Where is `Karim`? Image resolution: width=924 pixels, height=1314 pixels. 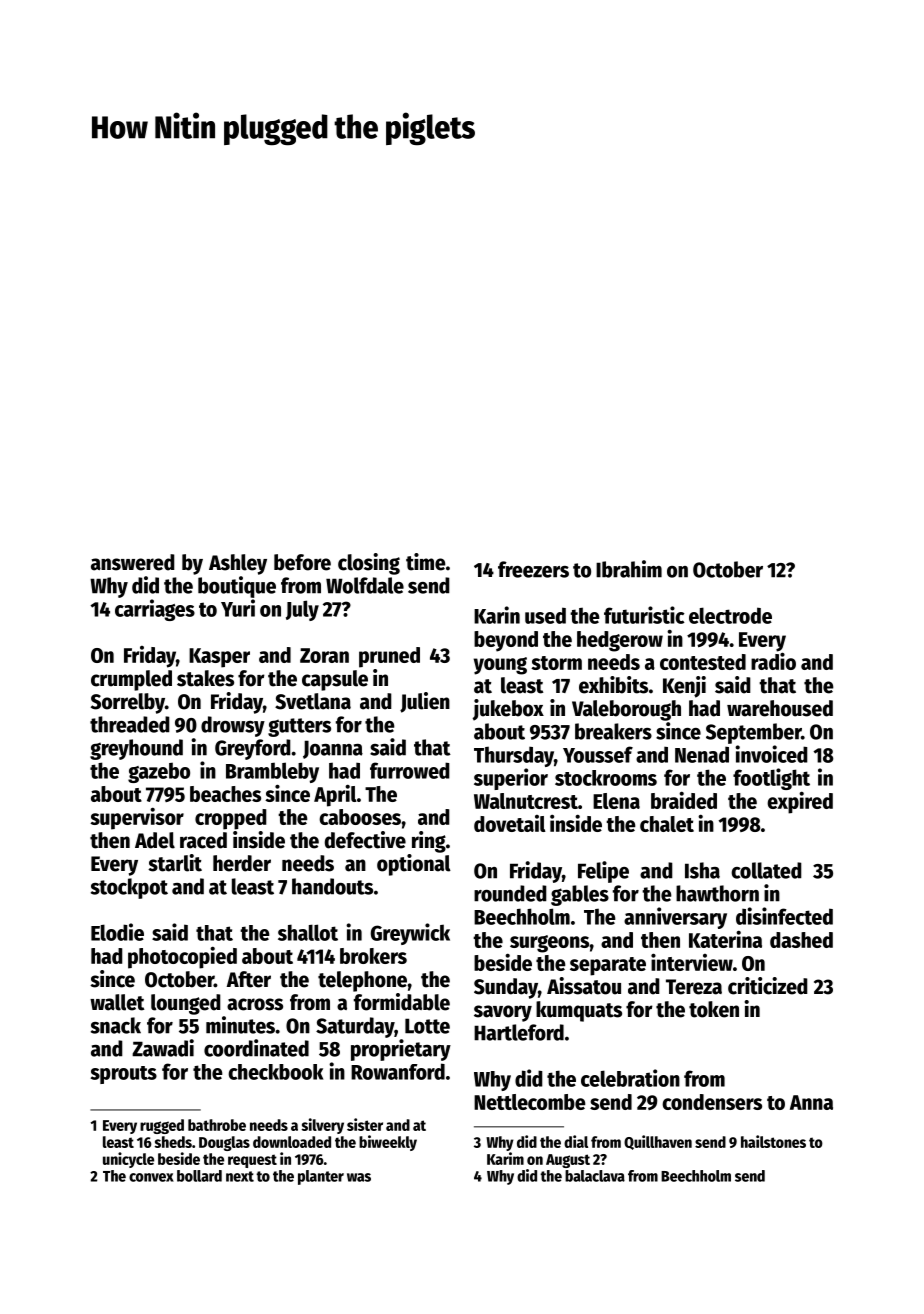 Karim is located at coordinates (505, 1158).
